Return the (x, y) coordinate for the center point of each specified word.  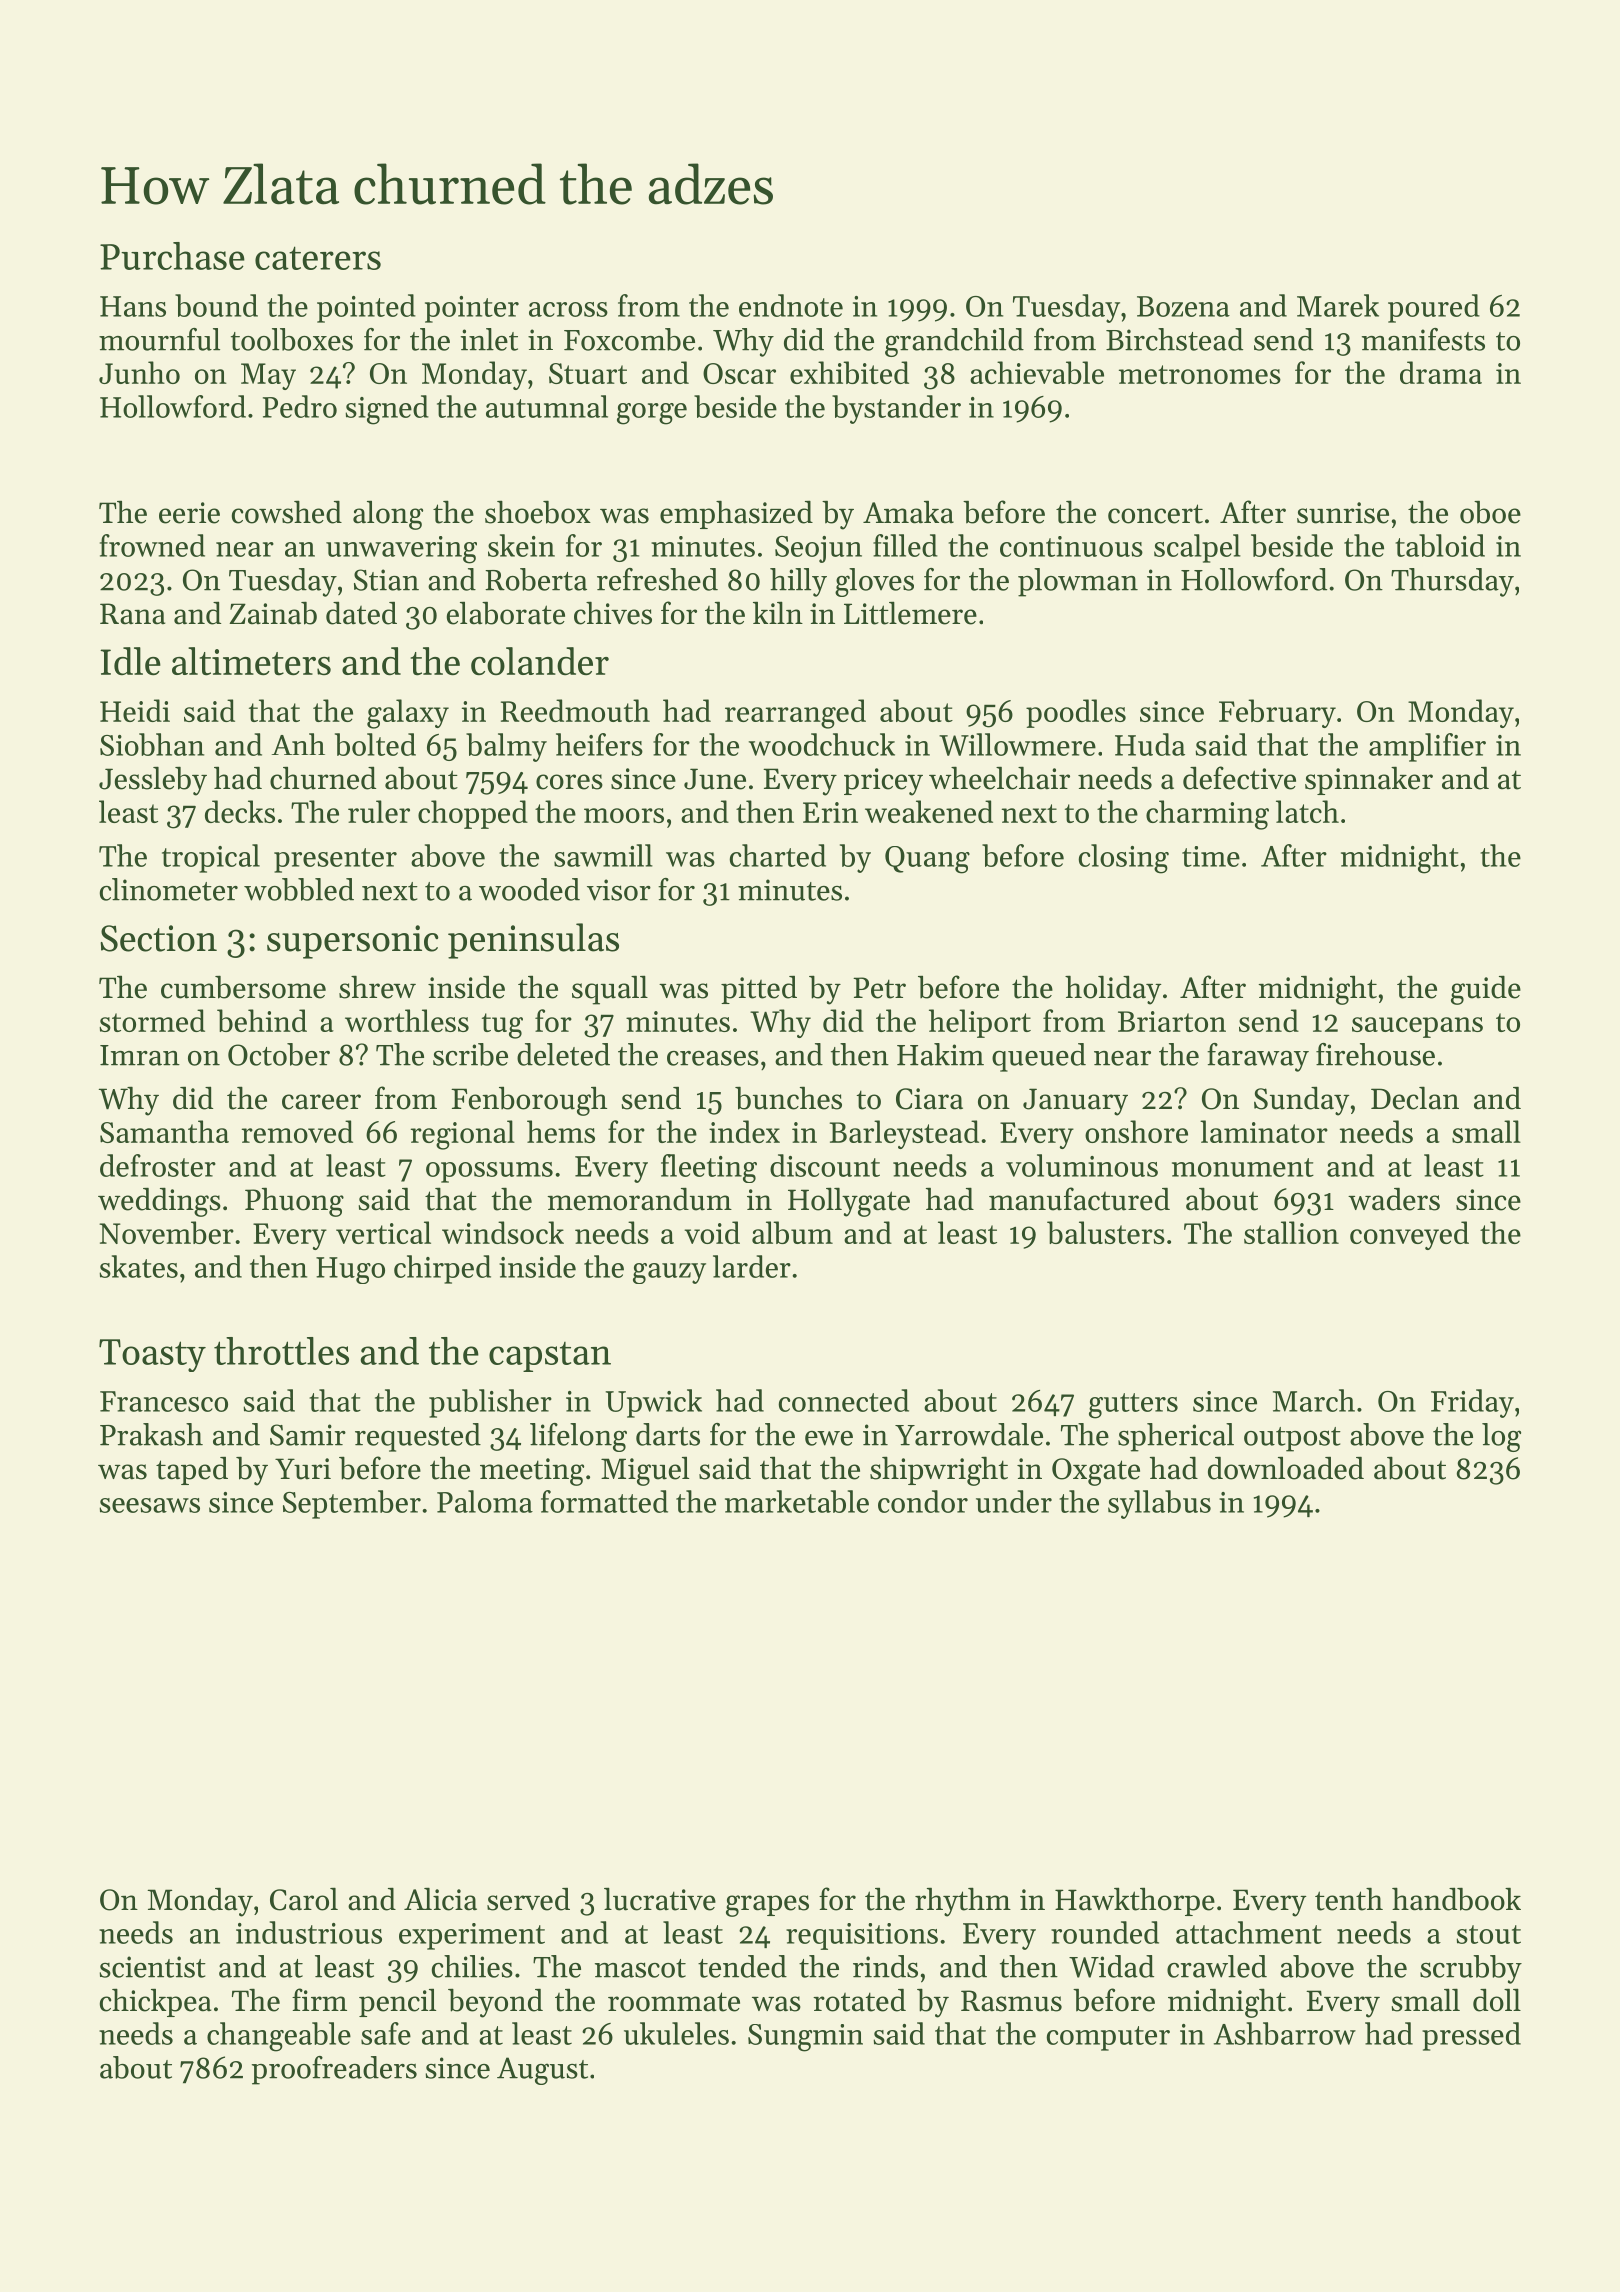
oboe (1490, 512)
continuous (1071, 546)
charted (778, 855)
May (268, 376)
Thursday (1452, 582)
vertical (383, 1232)
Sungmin (805, 2038)
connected (844, 1400)
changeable (279, 2037)
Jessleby (153, 781)
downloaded (1286, 1468)
